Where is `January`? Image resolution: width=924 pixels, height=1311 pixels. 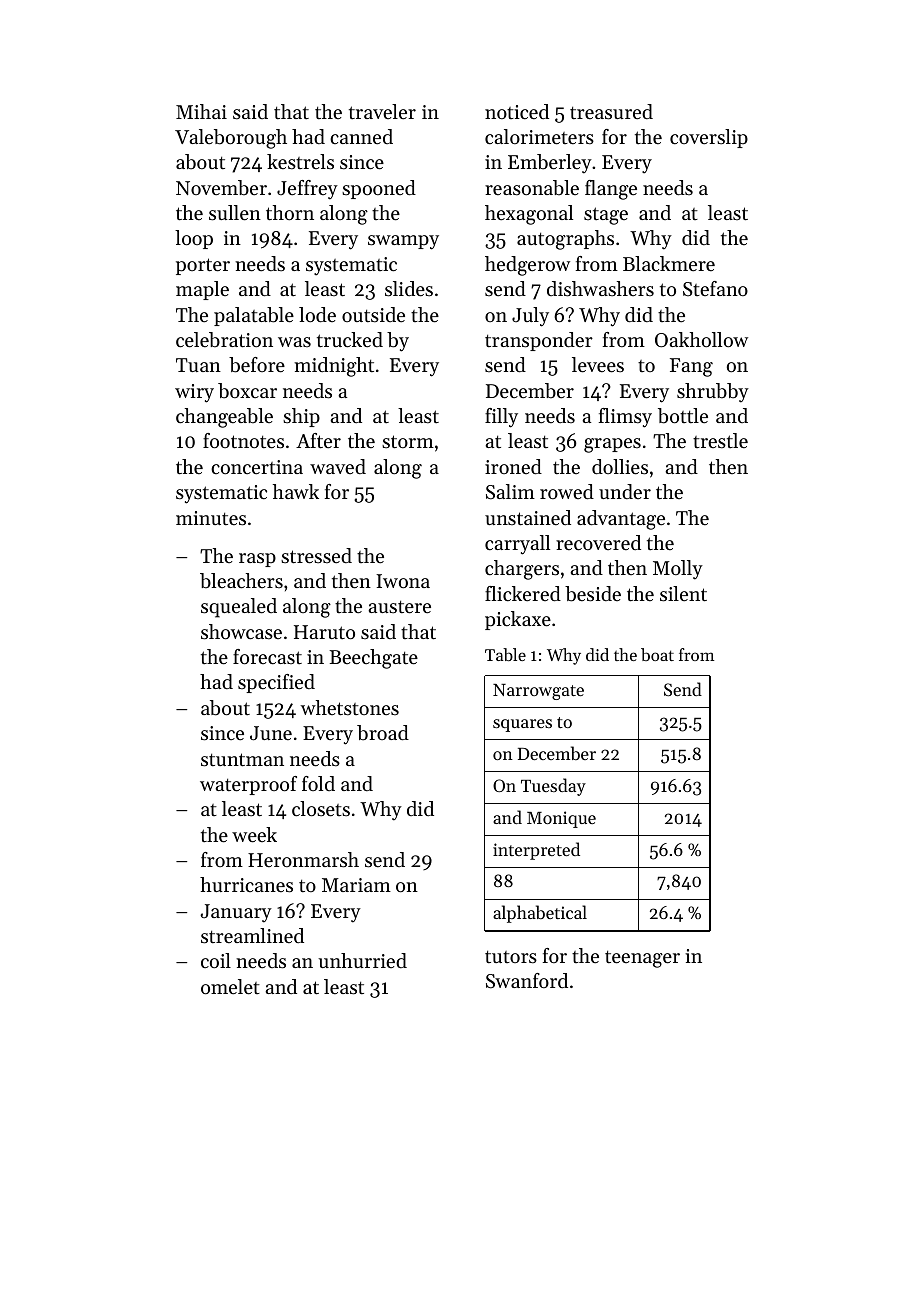 January is located at coordinates (236, 913).
